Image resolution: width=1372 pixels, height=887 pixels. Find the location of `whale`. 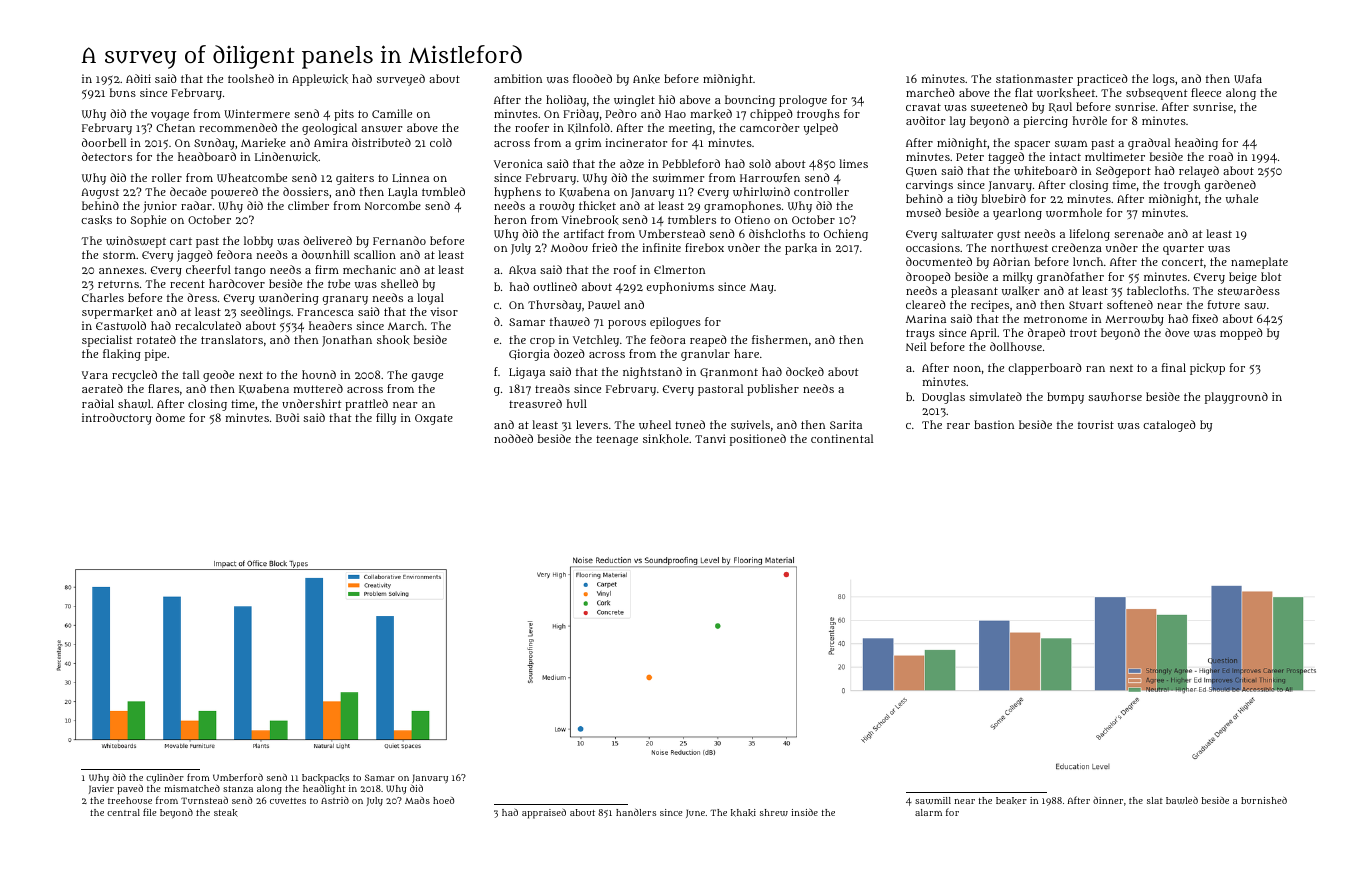

whale is located at coordinates (1242, 198).
